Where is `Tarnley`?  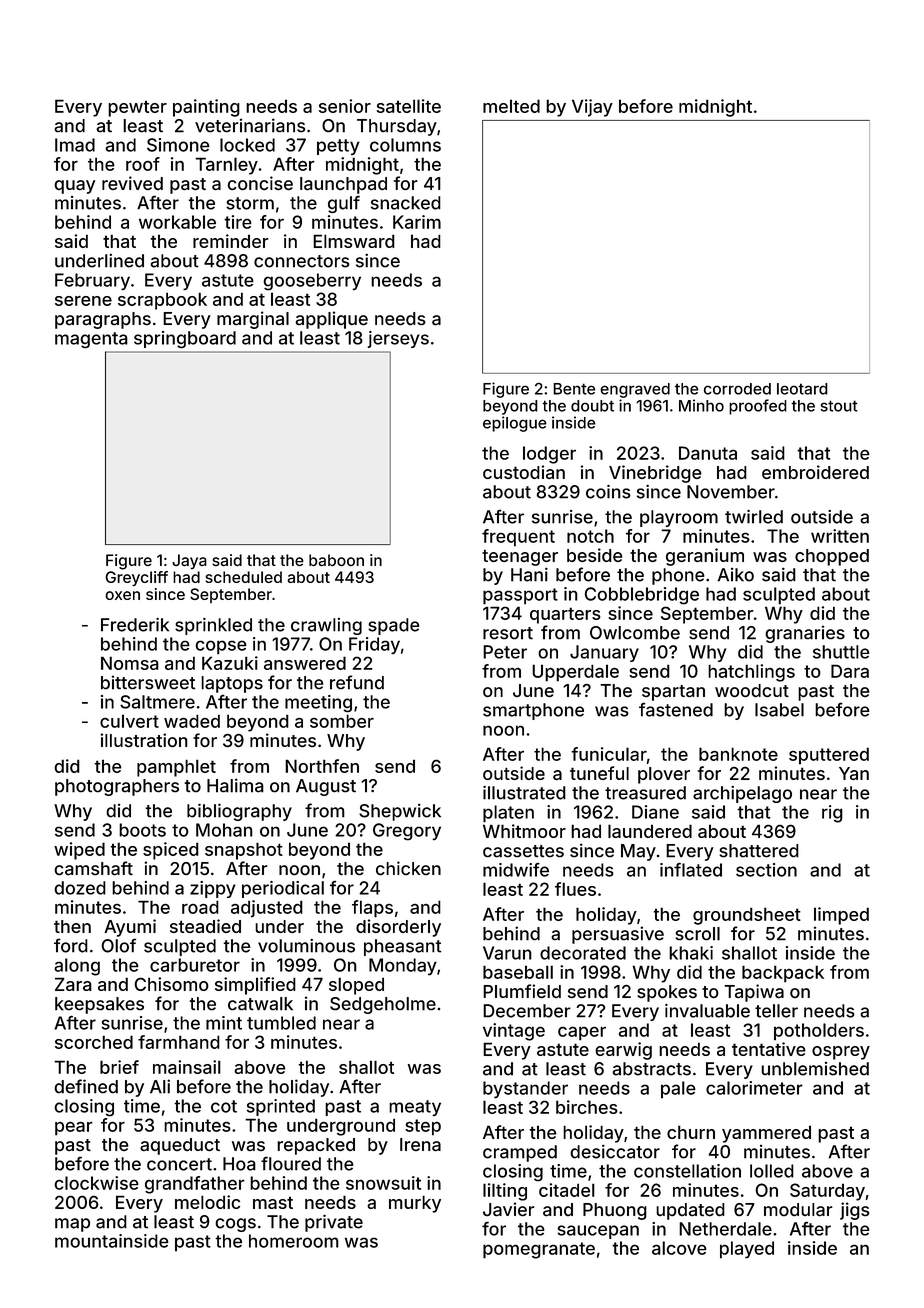
Tarnley is located at coordinates (226, 166).
